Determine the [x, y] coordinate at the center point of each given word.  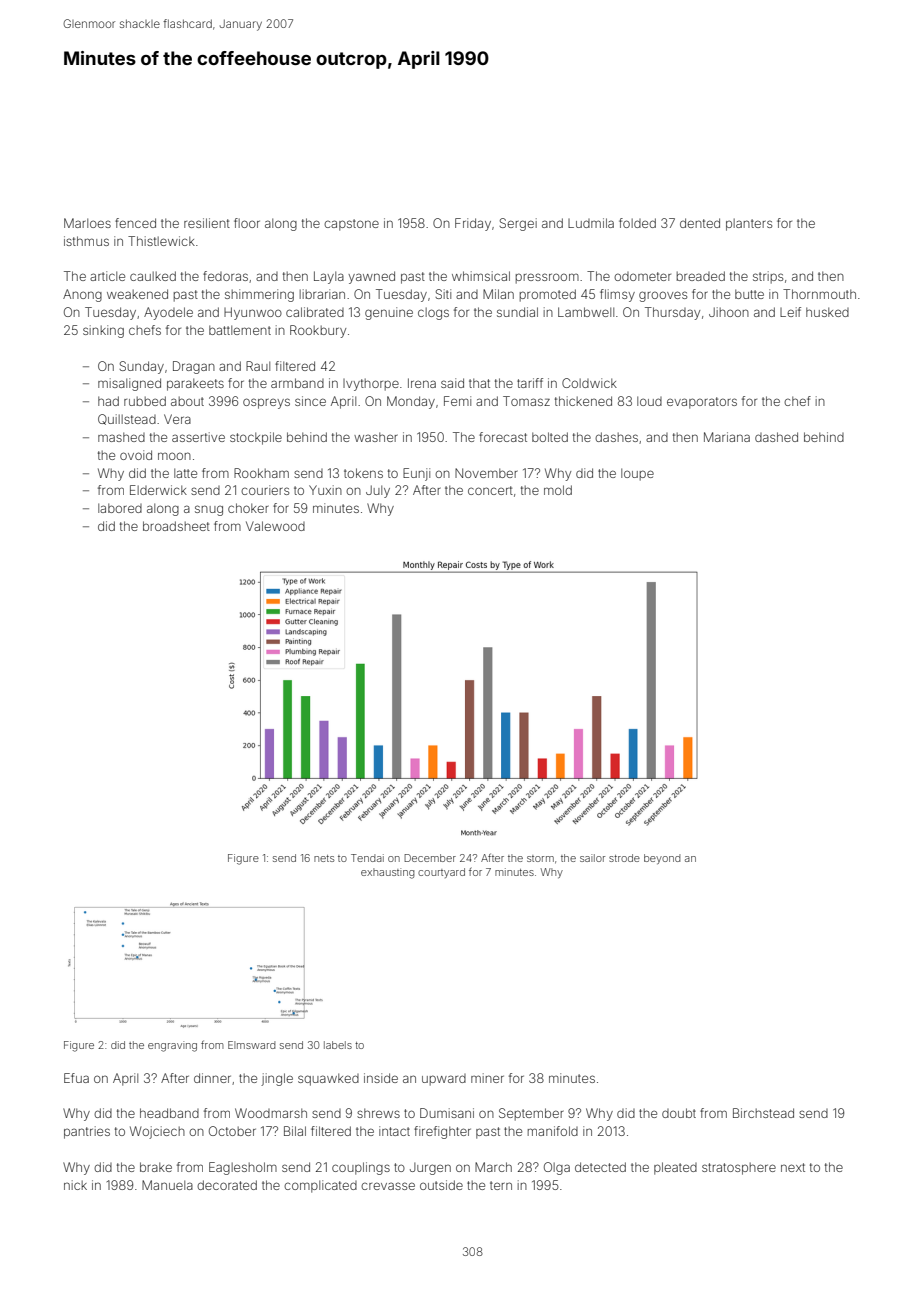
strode [624, 858]
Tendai [367, 858]
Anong [82, 295]
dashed [776, 437]
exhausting [387, 873]
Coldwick [589, 383]
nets [324, 858]
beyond [662, 859]
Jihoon [729, 312]
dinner [212, 1078]
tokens [363, 473]
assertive [198, 437]
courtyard [441, 873]
